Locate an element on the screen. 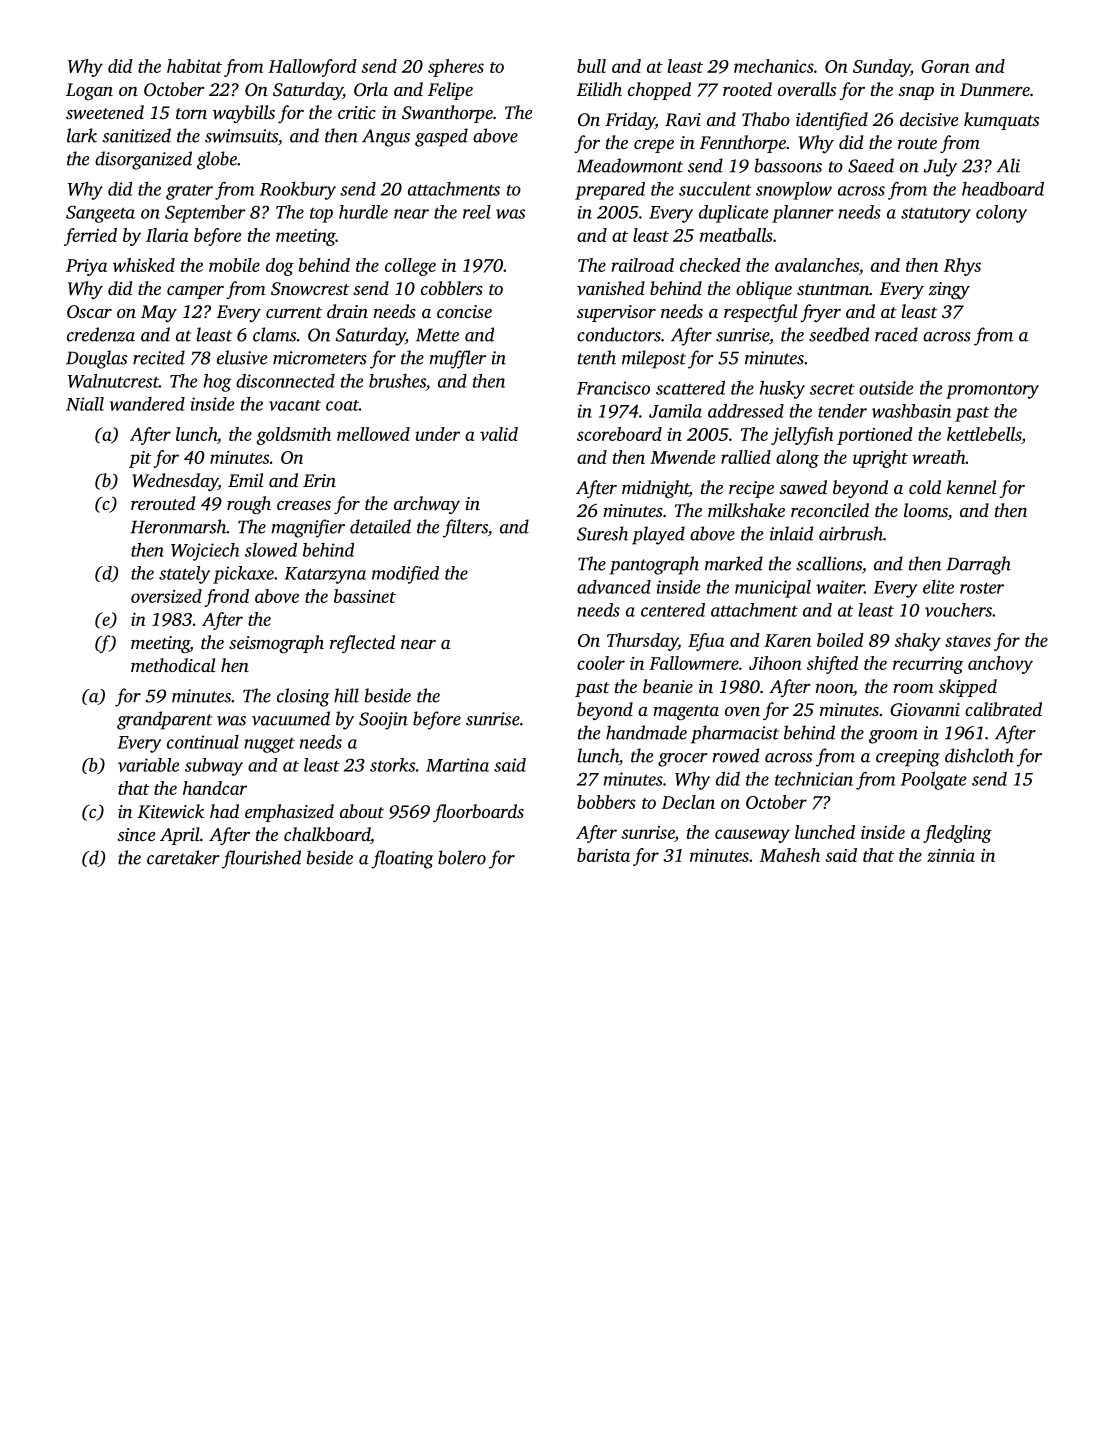 This screenshot has height=1442, width=1114. floorboards is located at coordinates (478, 813).
